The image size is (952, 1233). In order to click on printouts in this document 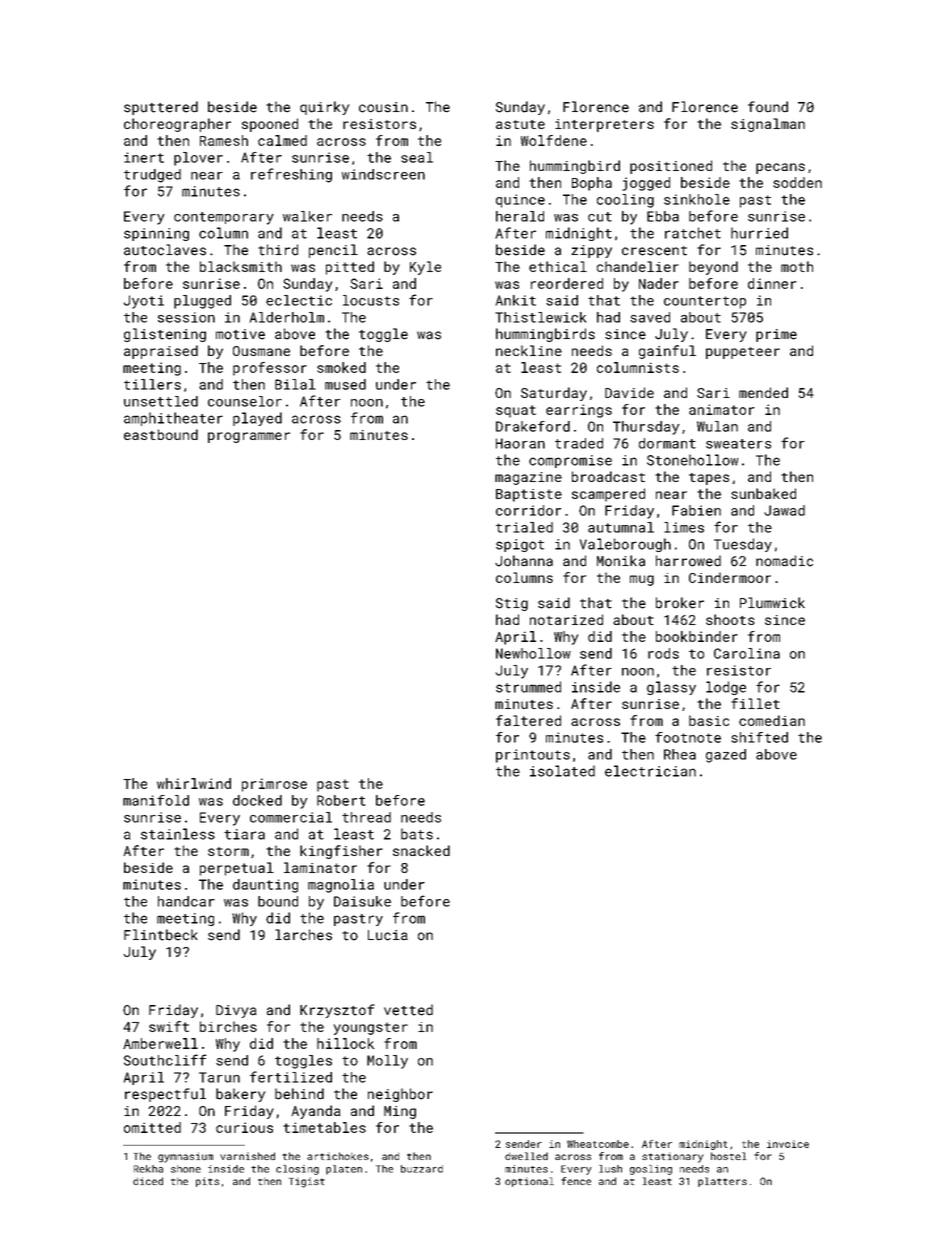, I will do `click(533, 756)`.
